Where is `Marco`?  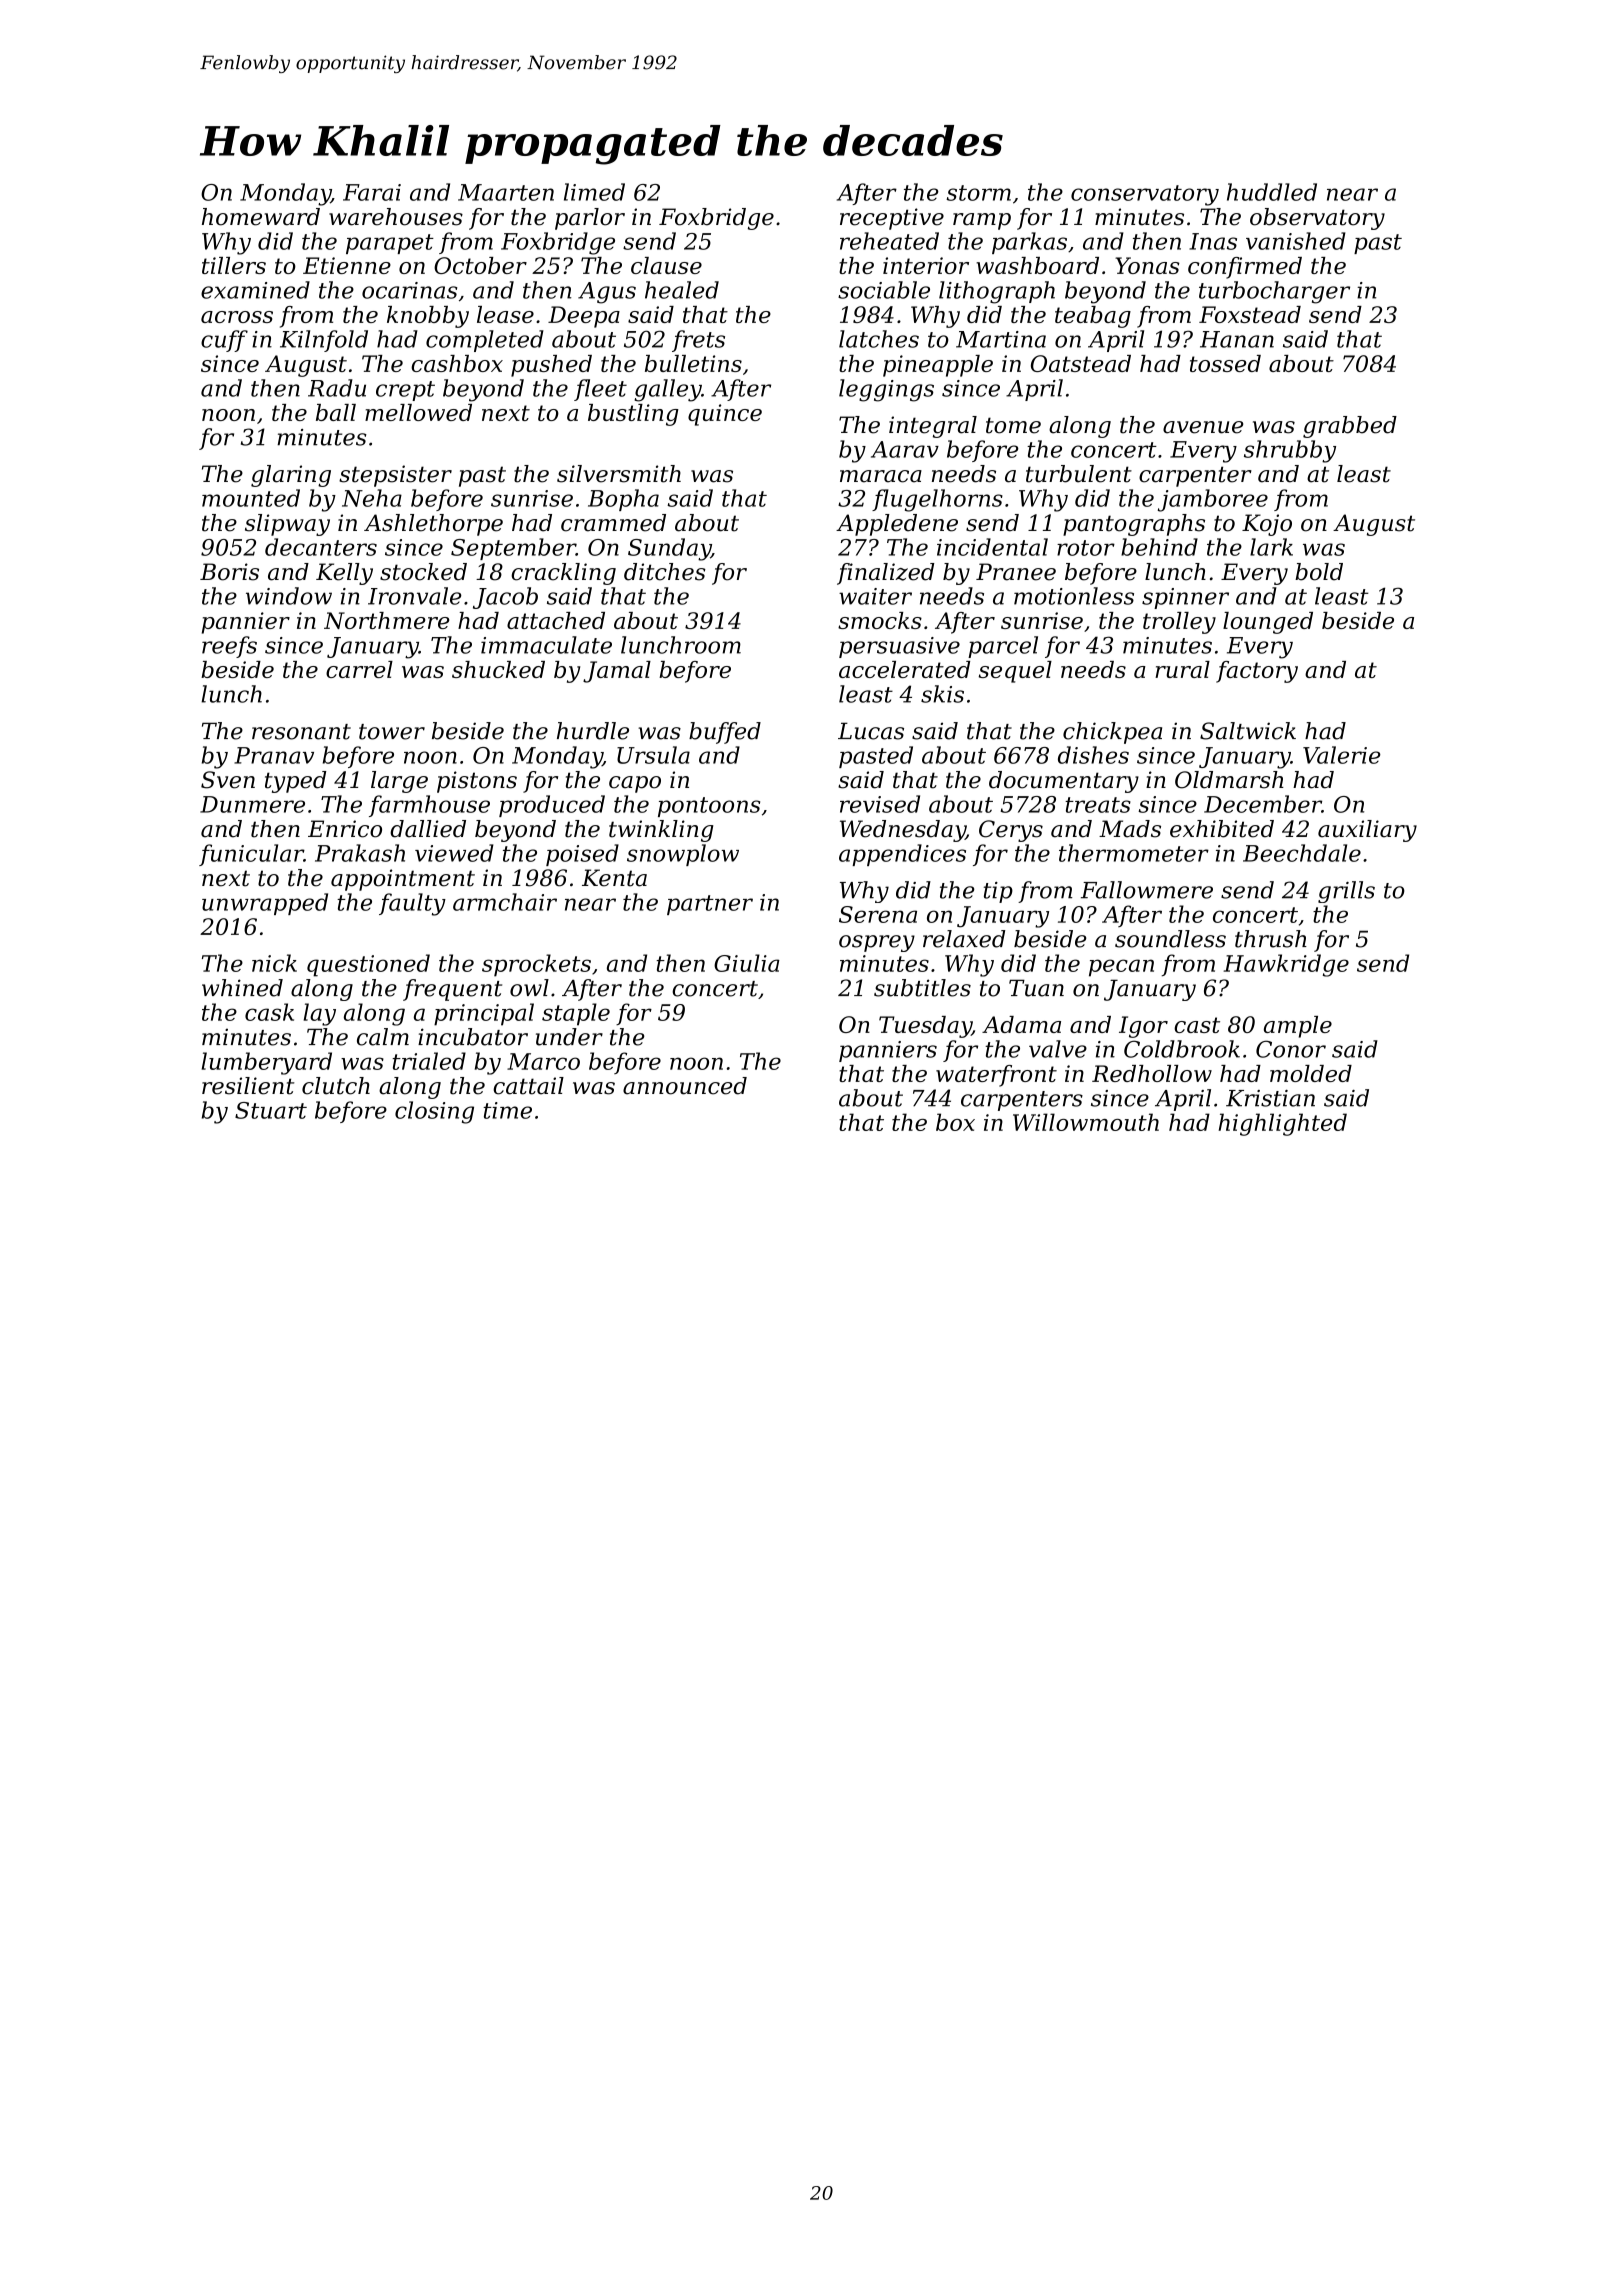
Marco is located at coordinates (543, 1061).
